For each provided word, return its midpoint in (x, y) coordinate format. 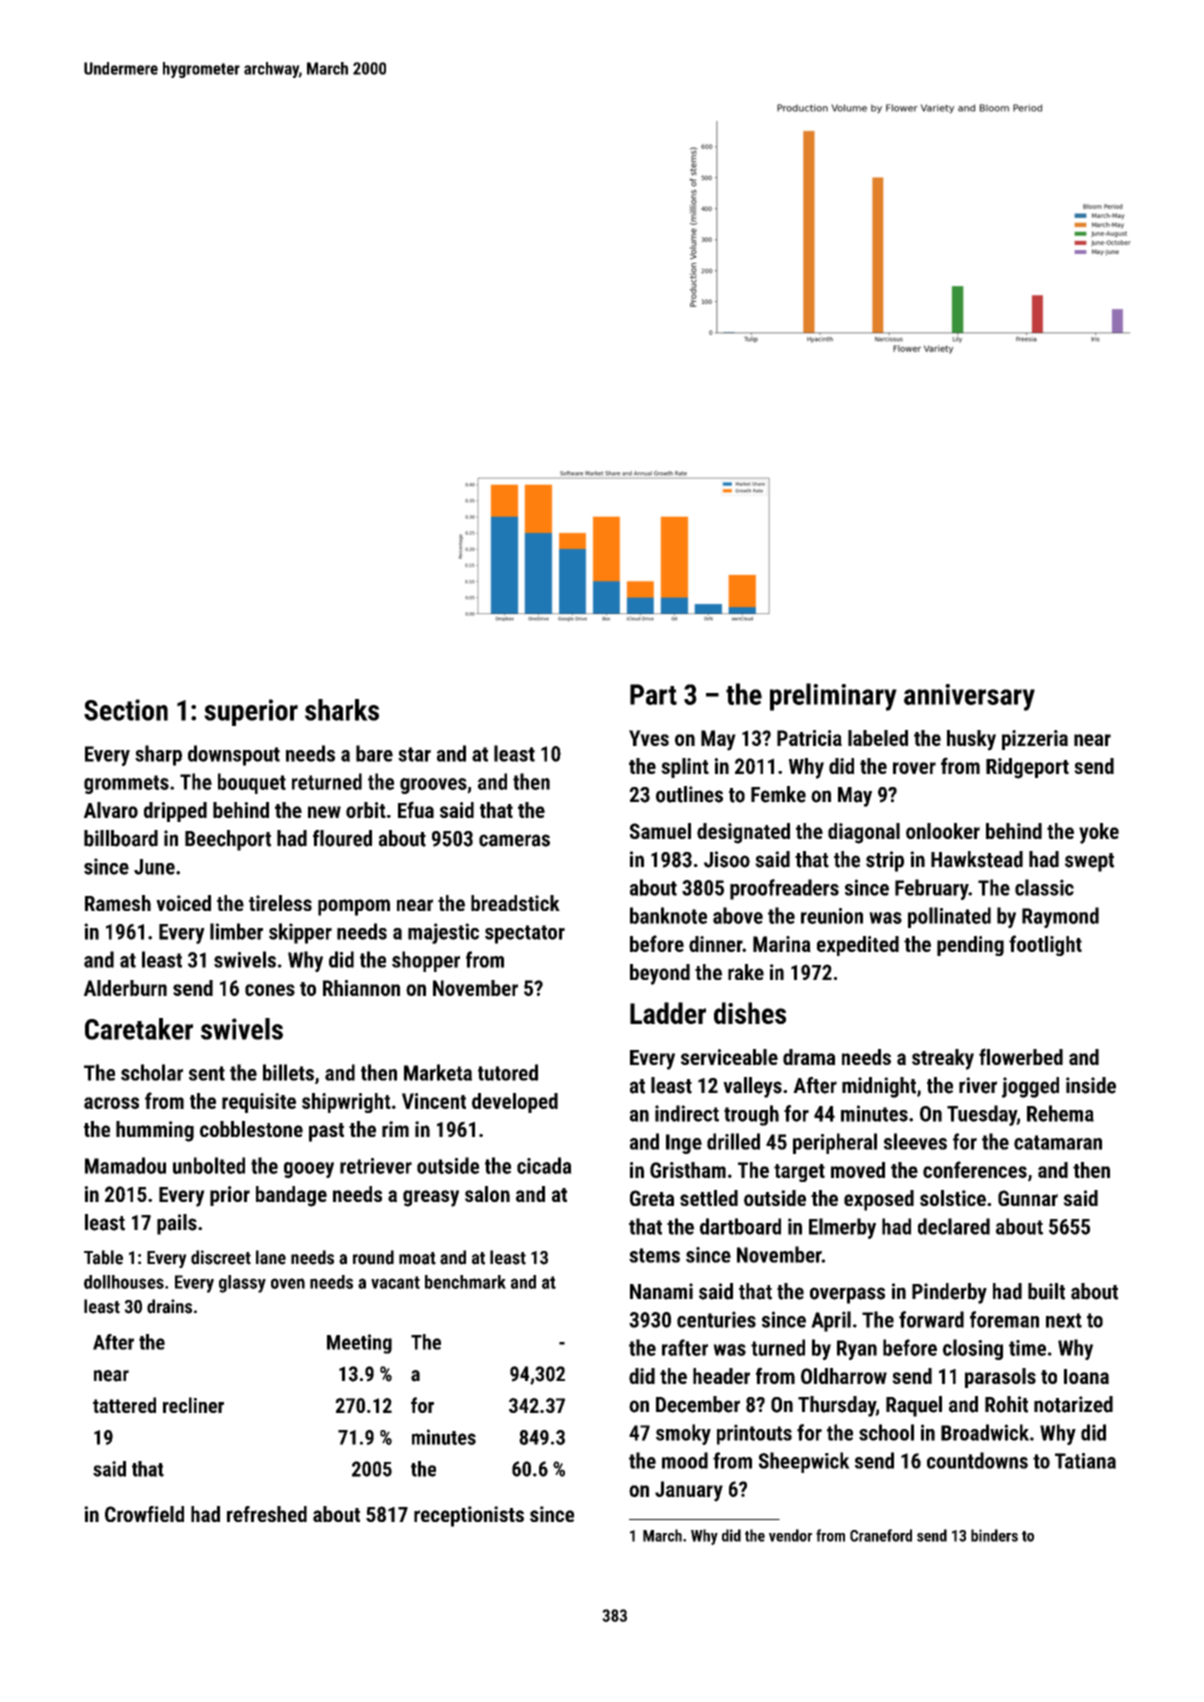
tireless (280, 903)
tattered (124, 1405)
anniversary (969, 697)
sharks (342, 710)
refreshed (267, 1514)
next (1064, 1320)
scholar (152, 1072)
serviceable (729, 1057)
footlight (1045, 945)
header (721, 1376)
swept (1089, 862)
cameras (514, 840)
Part (653, 694)
